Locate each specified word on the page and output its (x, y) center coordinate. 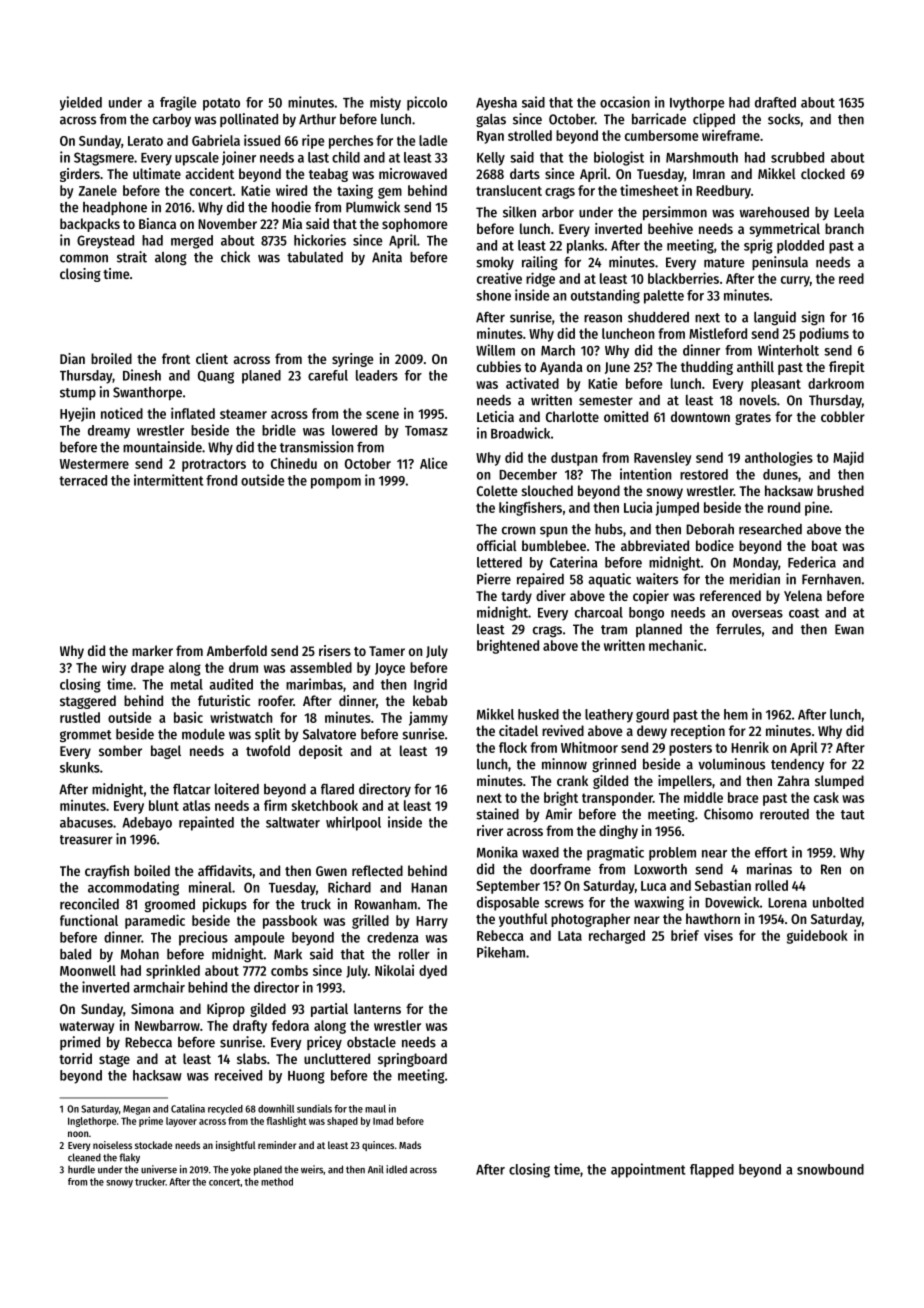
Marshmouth (702, 157)
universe (159, 1169)
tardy (516, 597)
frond (221, 480)
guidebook (817, 937)
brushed (840, 490)
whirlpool (353, 823)
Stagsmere (104, 159)
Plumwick (373, 207)
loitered (237, 789)
